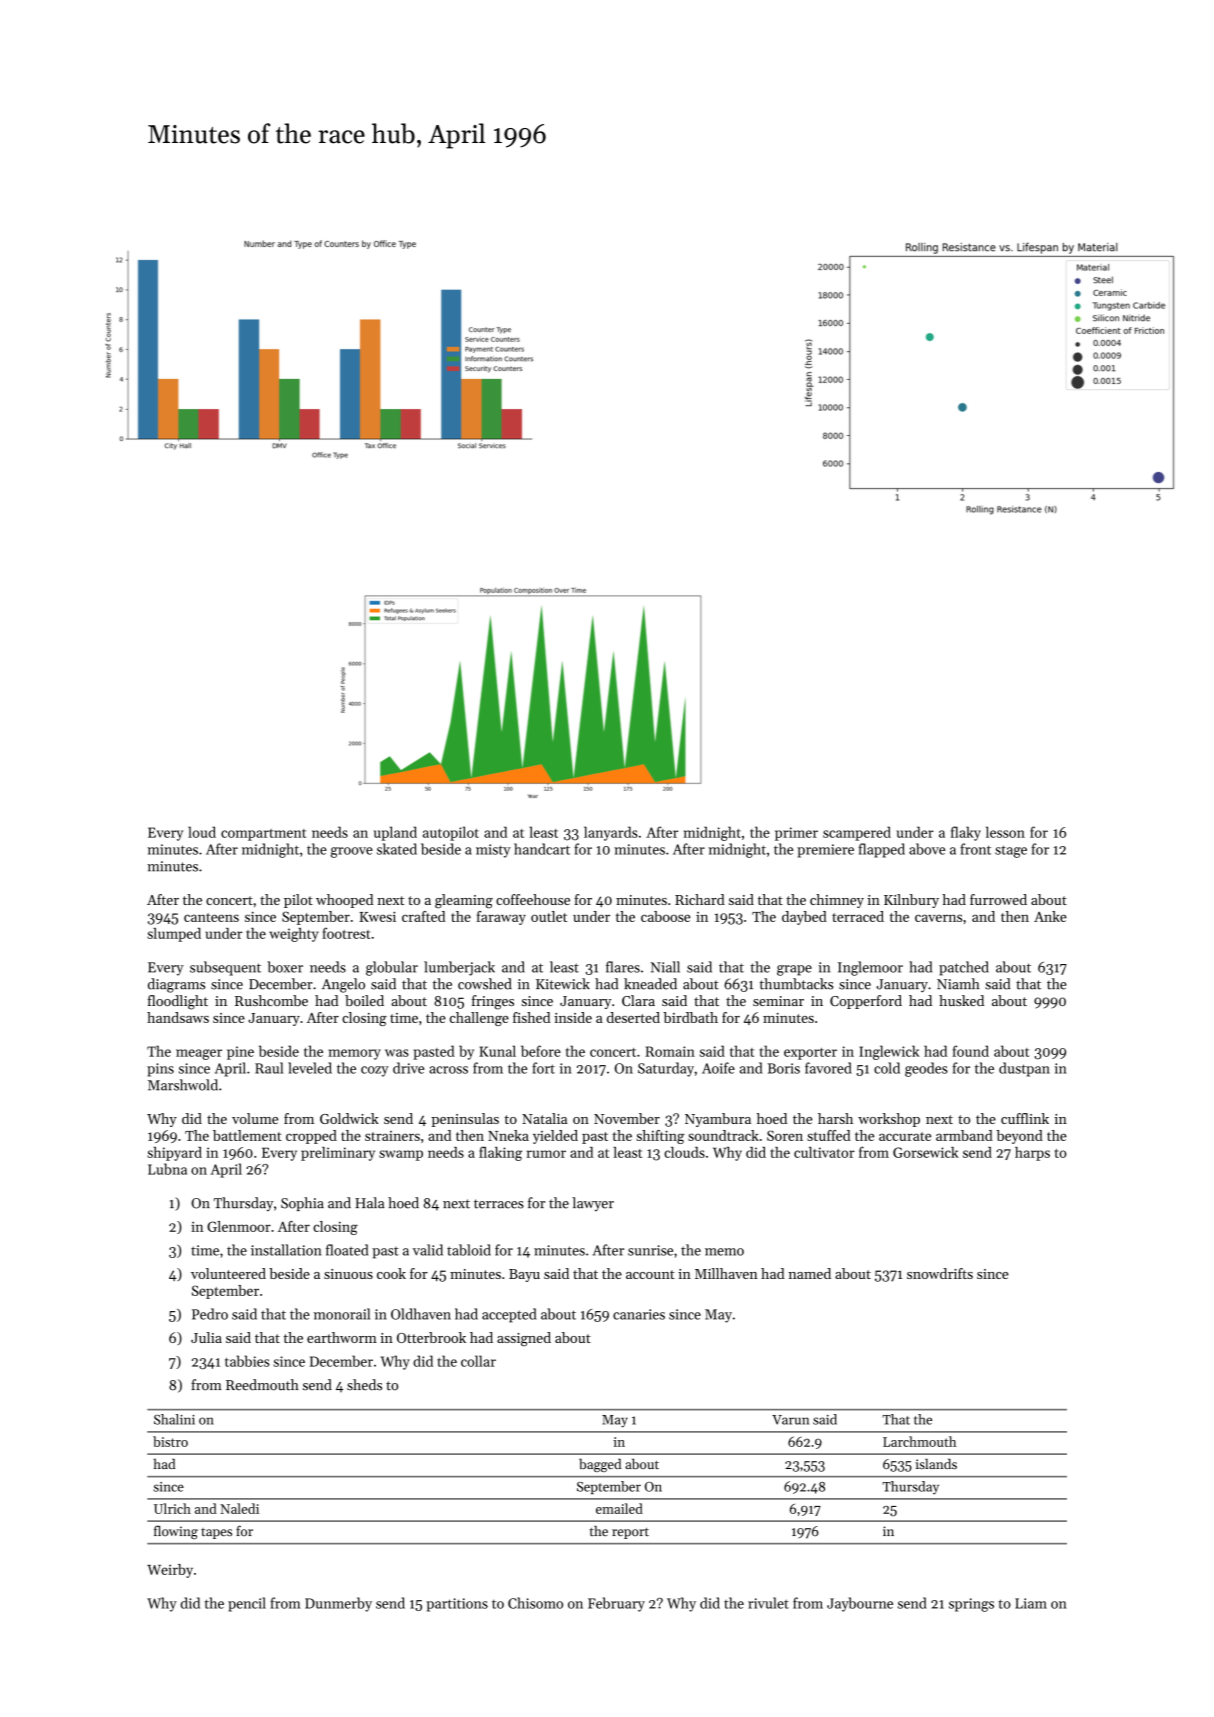  What do you see at coordinates (619, 1508) in the page?
I see `emailed` at bounding box center [619, 1508].
